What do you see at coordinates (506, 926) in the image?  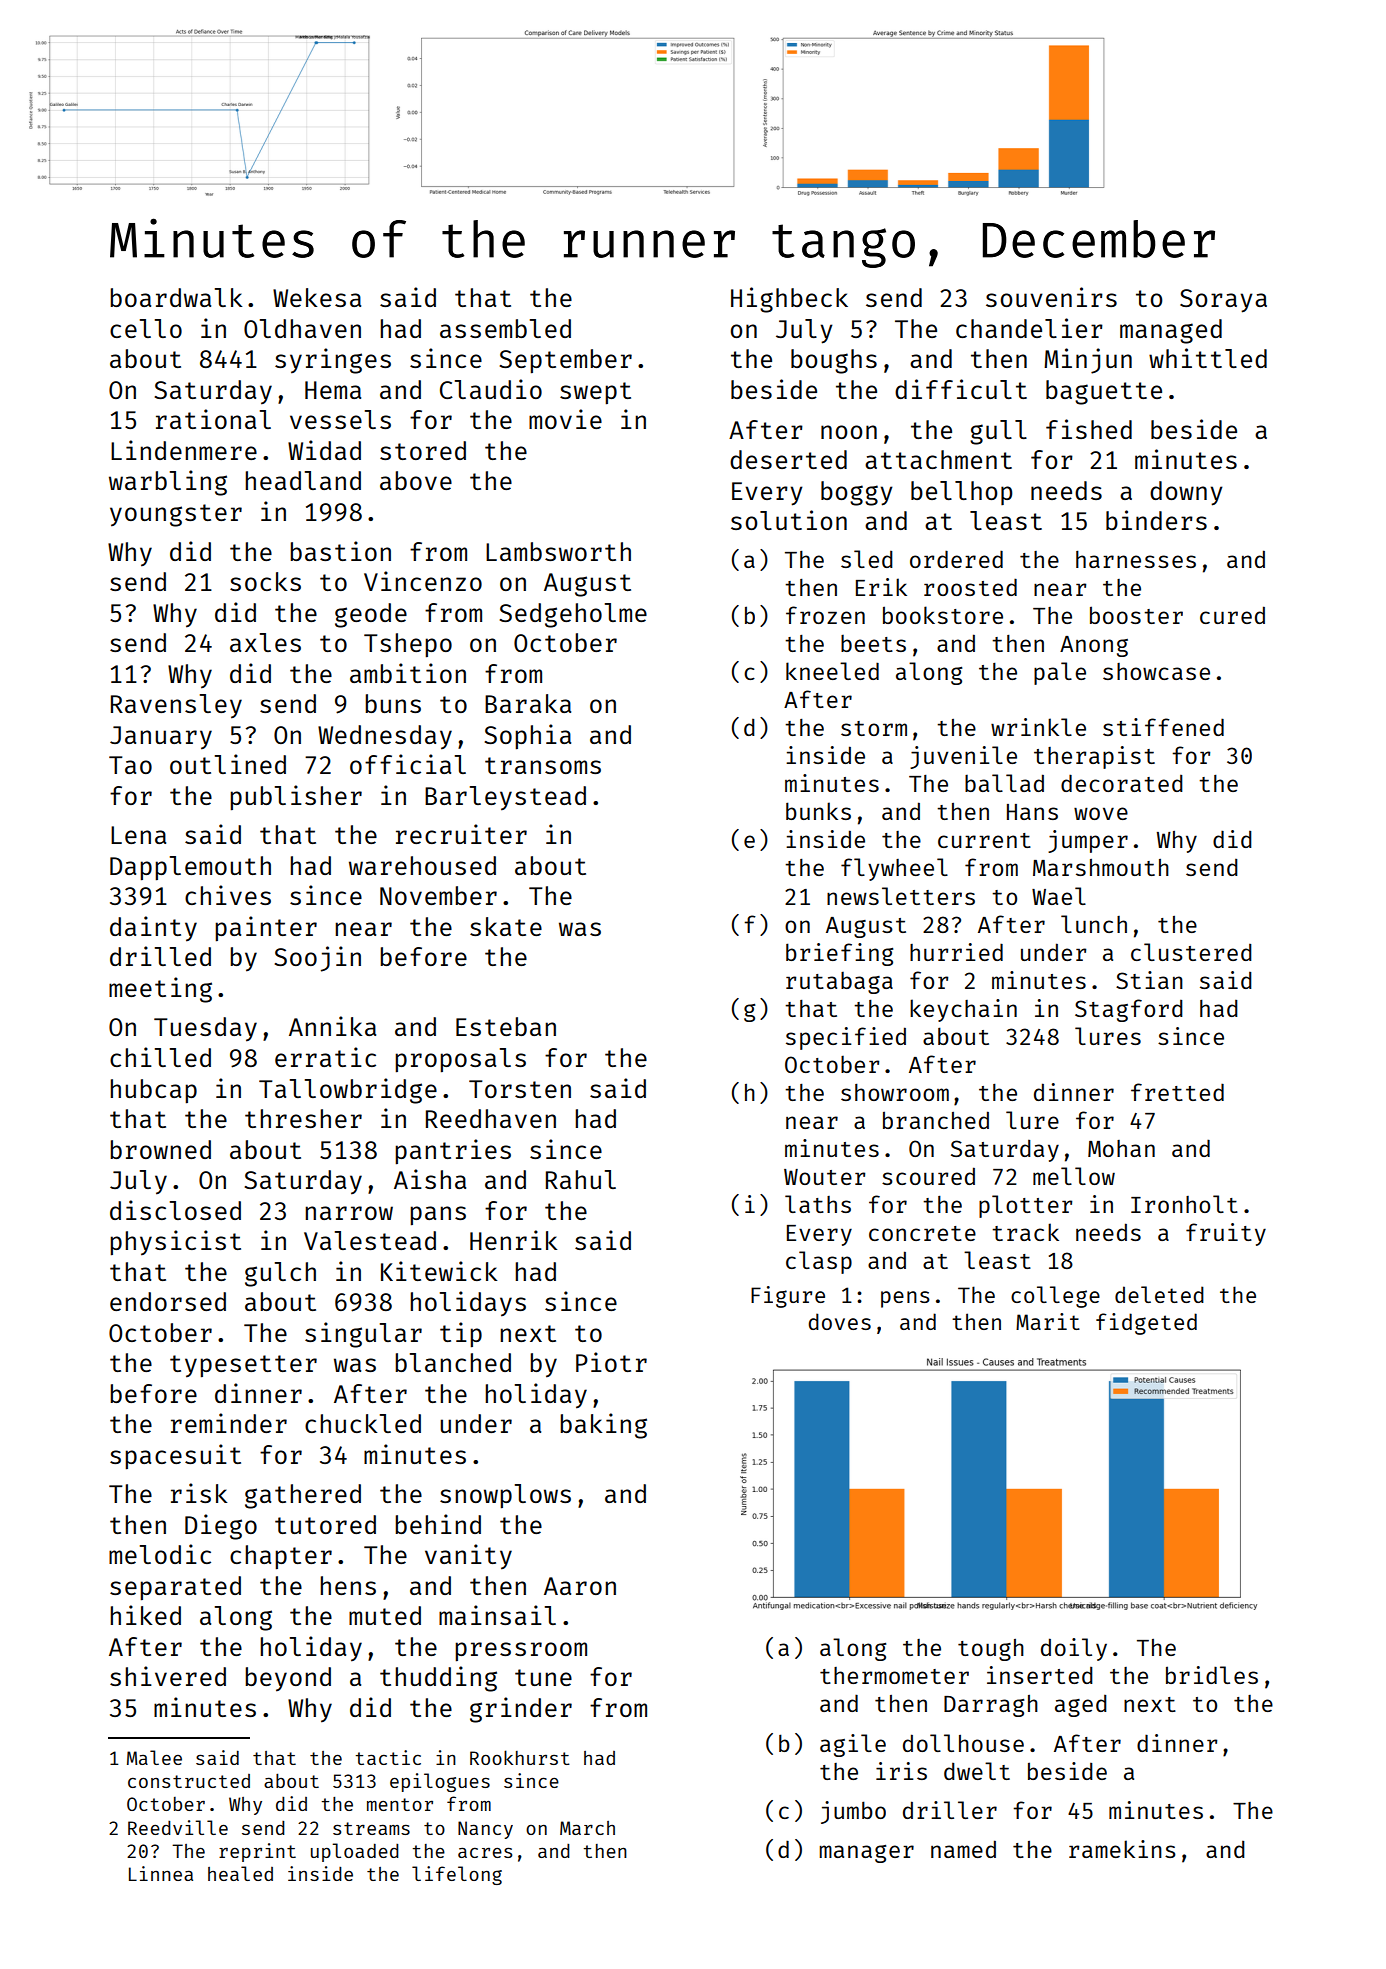 I see `skate` at bounding box center [506, 926].
